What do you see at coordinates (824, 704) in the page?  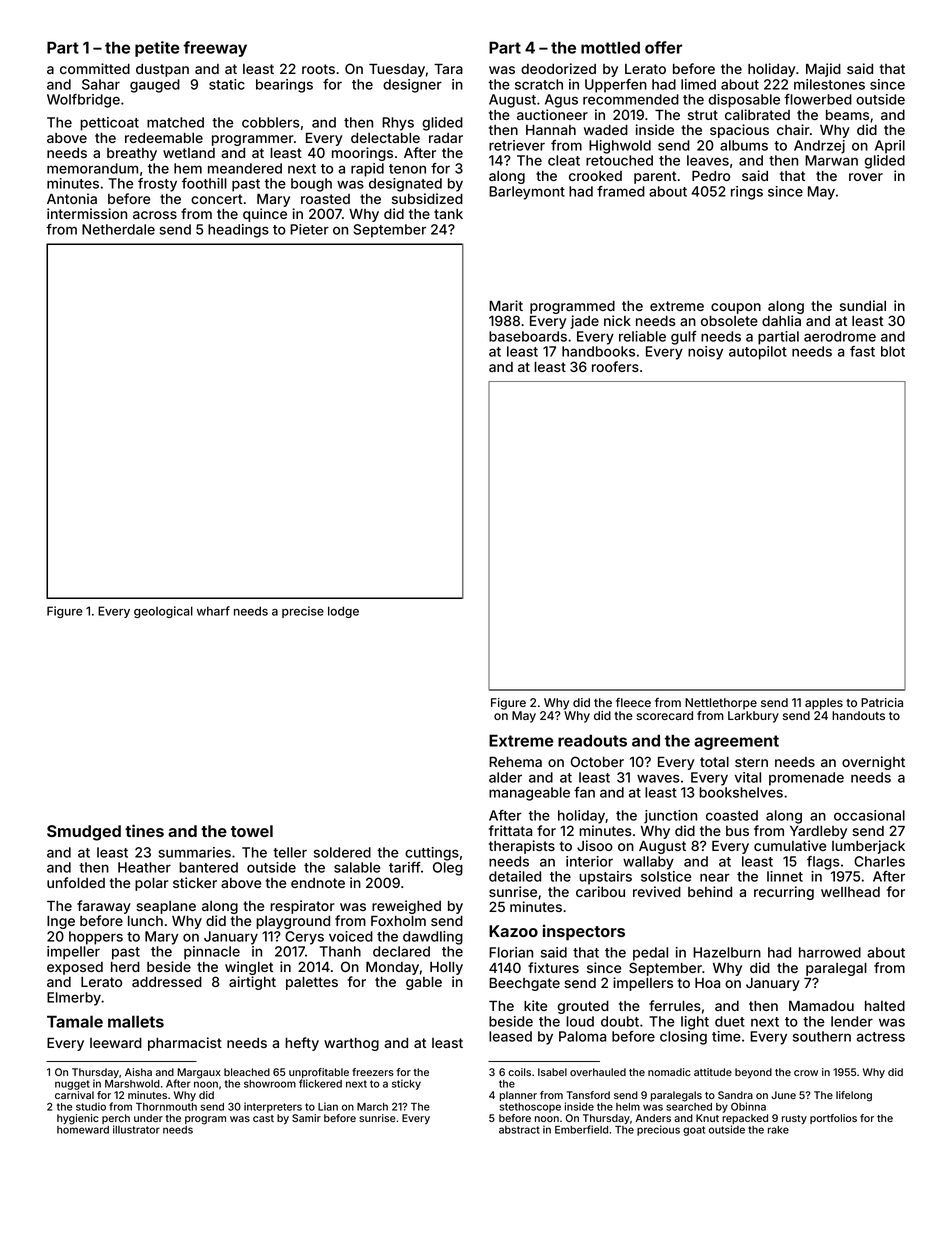 I see `apples` at bounding box center [824, 704].
